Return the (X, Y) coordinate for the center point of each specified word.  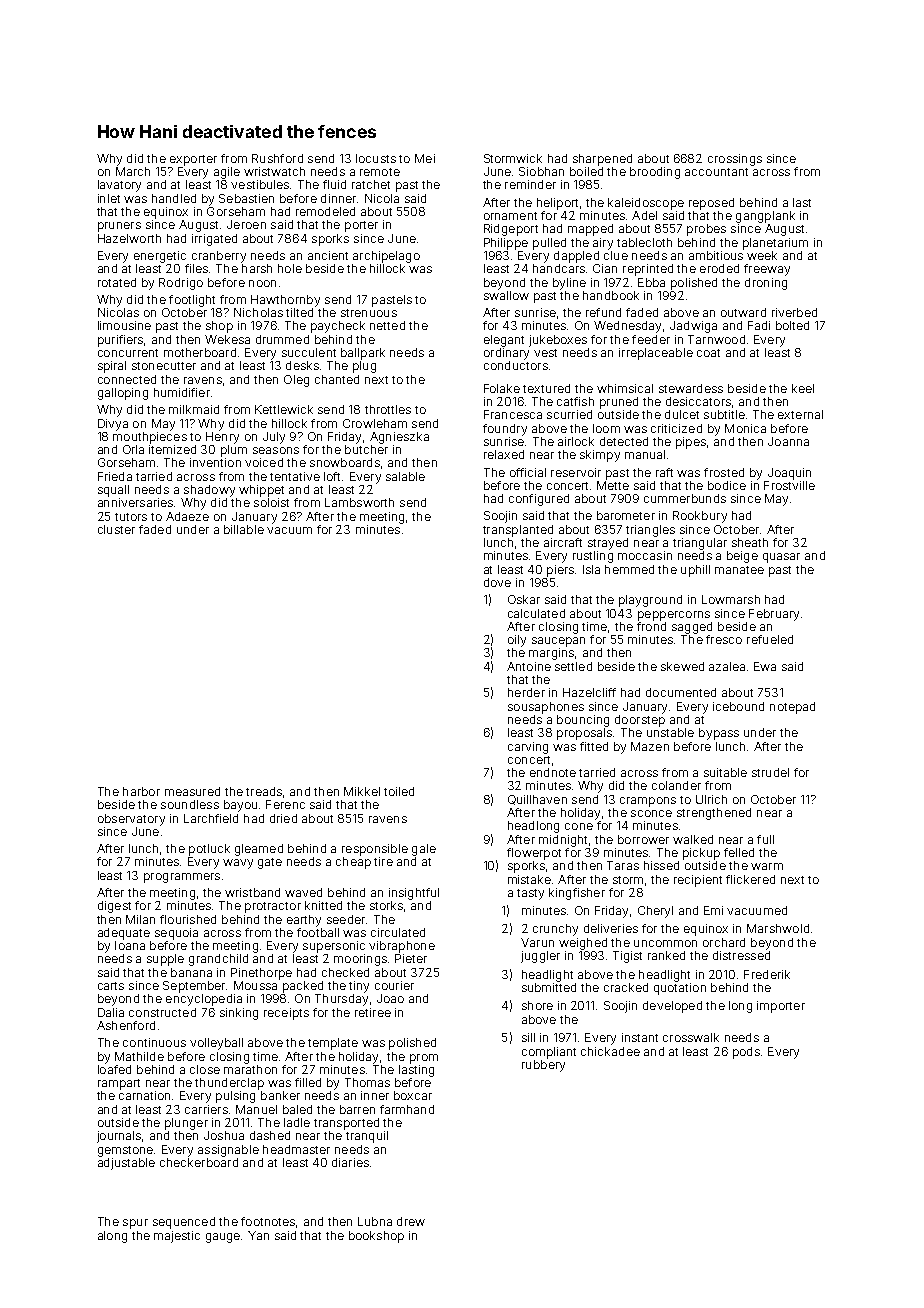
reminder (530, 184)
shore (537, 1005)
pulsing (235, 1097)
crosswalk (691, 1037)
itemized (172, 449)
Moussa (255, 985)
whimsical (625, 388)
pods (746, 1053)
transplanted (518, 531)
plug (364, 367)
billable (244, 529)
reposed (711, 204)
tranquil (367, 1137)
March (133, 171)
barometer (626, 515)
